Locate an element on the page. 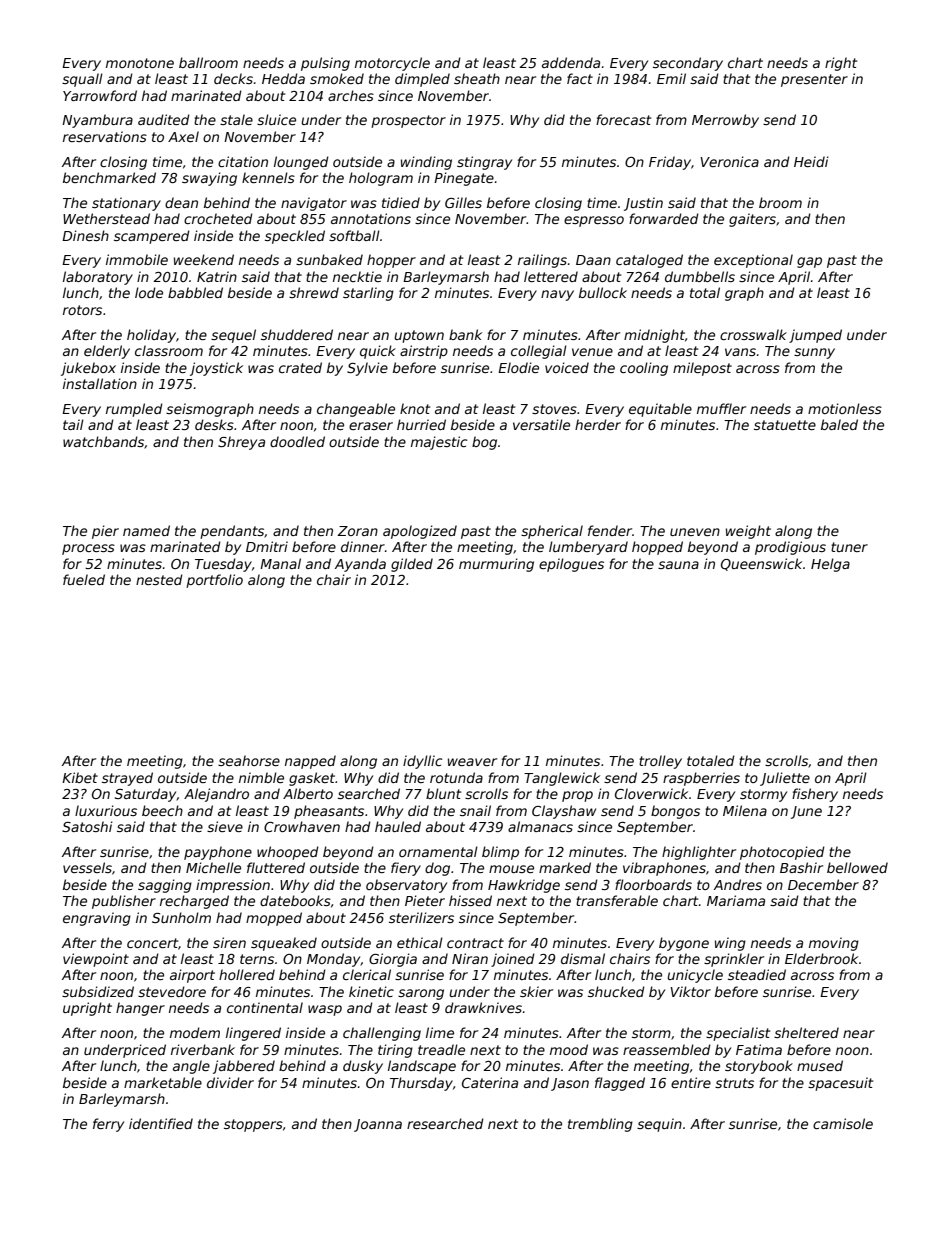  presenter is located at coordinates (814, 80).
